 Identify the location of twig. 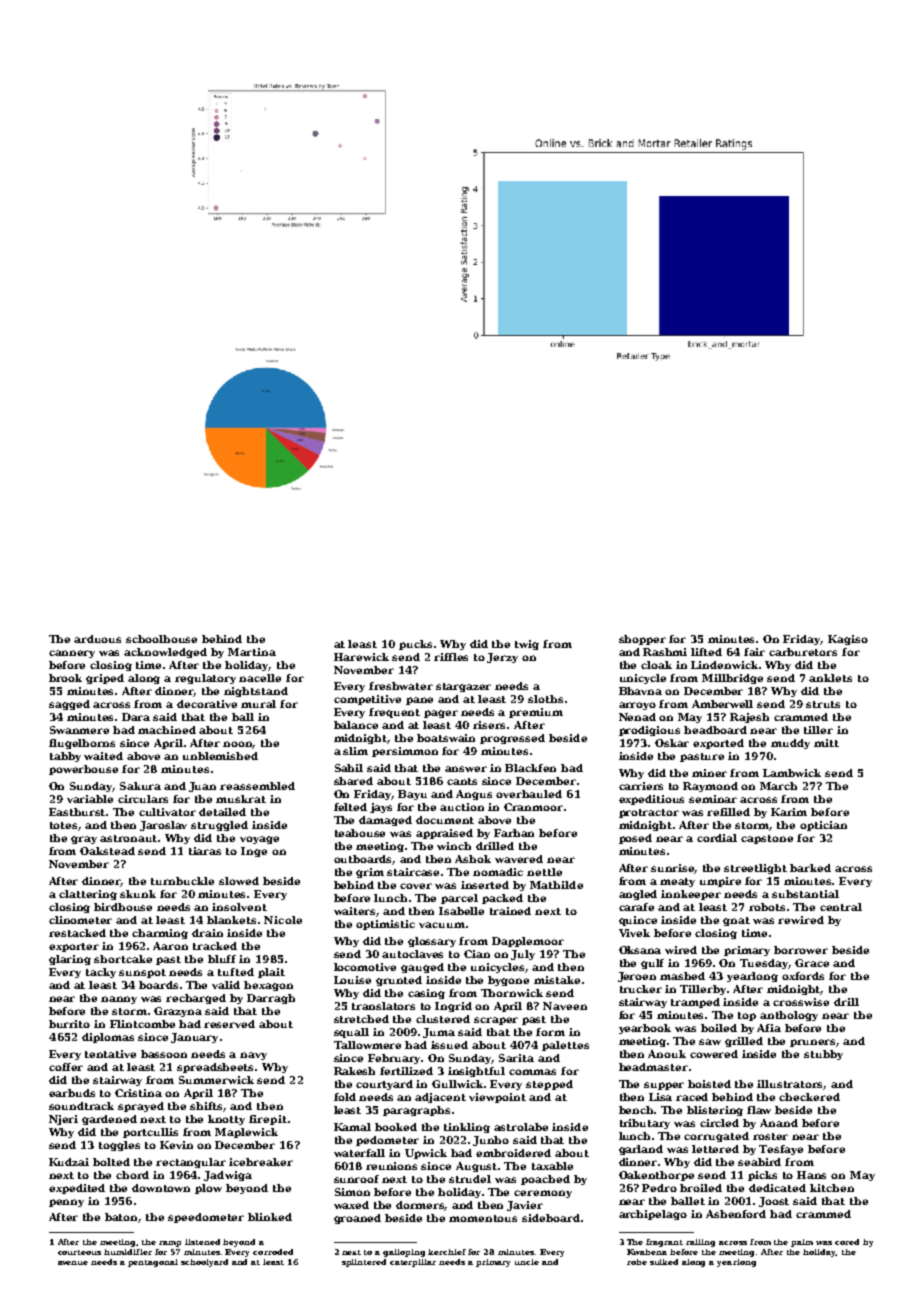
(527, 645).
